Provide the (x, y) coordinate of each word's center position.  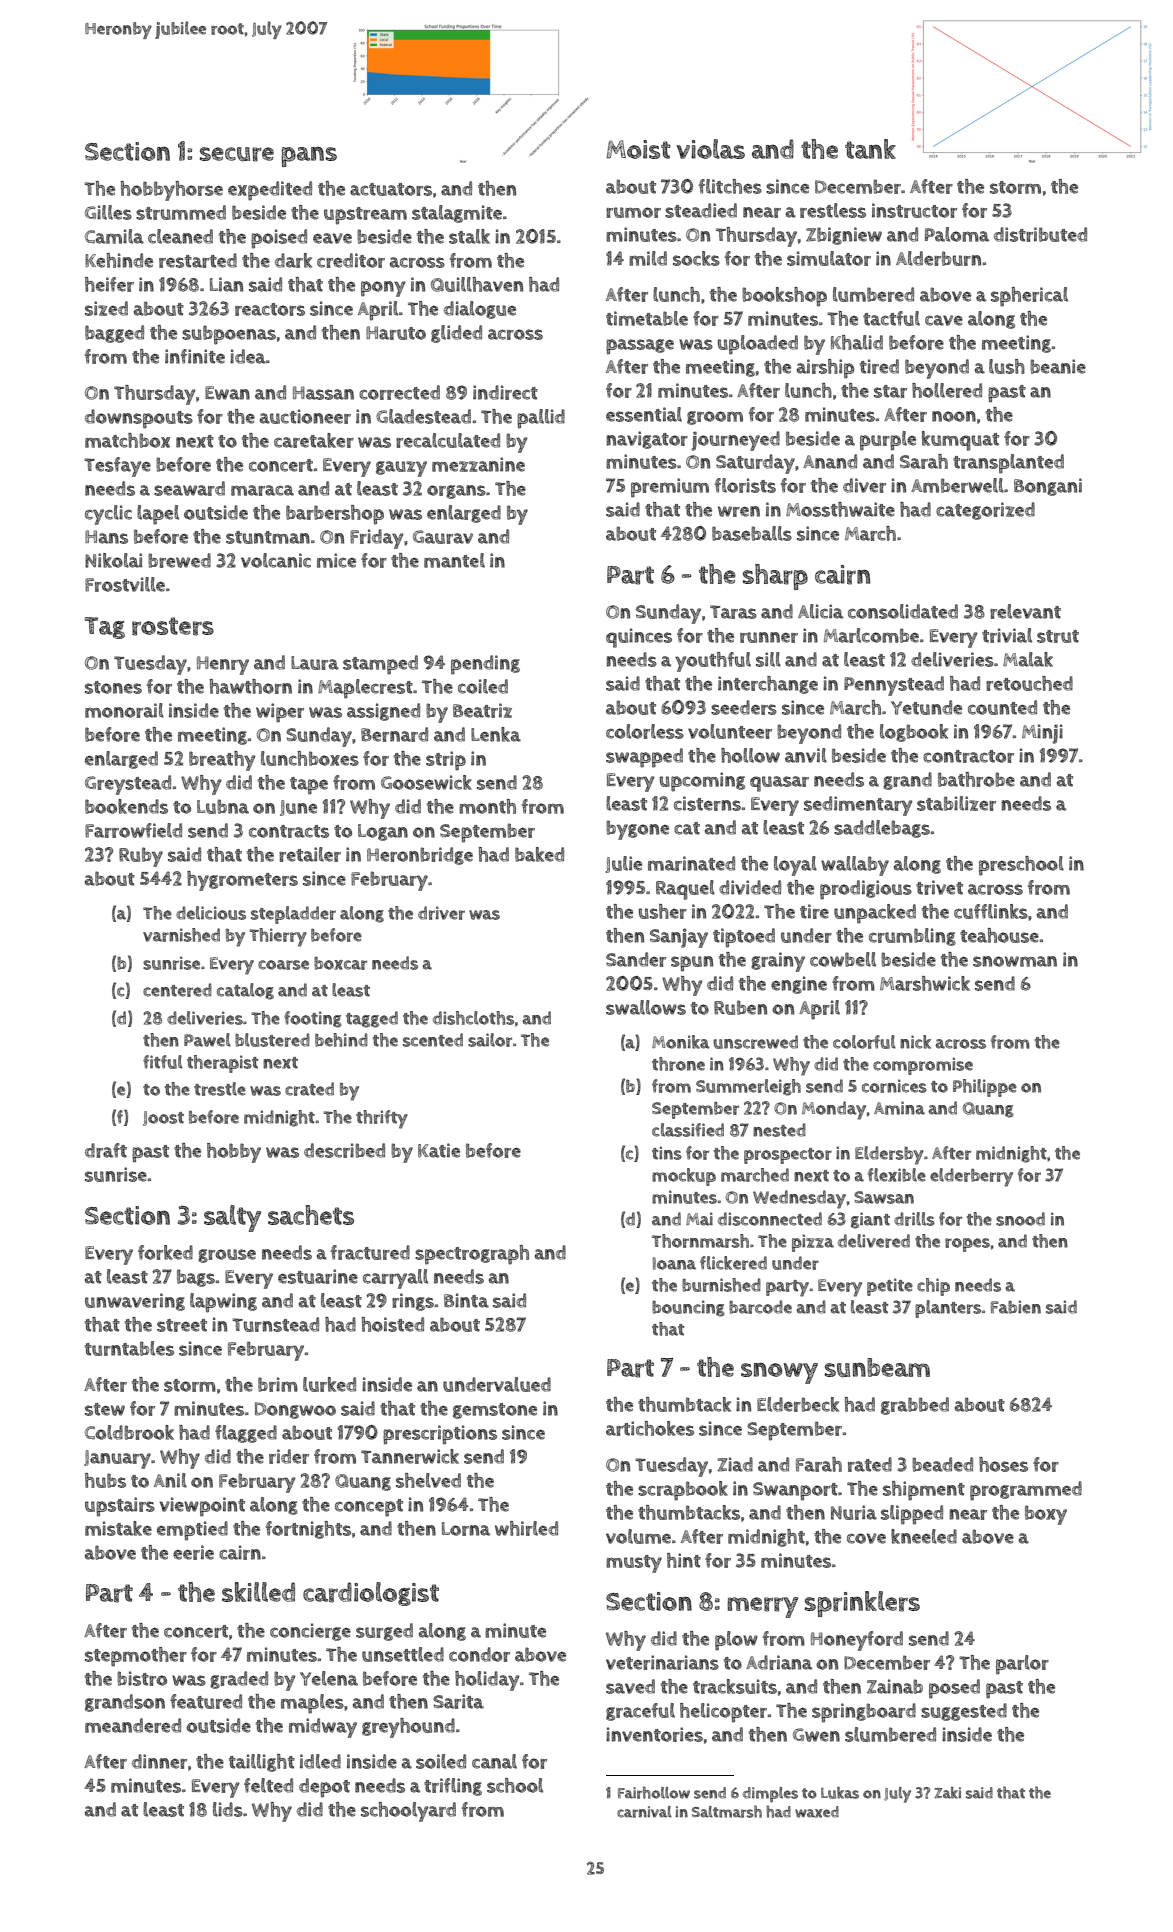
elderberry (971, 1177)
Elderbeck (798, 1404)
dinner (159, 1761)
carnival (644, 1812)
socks (696, 258)
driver (441, 913)
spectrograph (472, 1255)
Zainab (895, 1686)
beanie (1058, 366)
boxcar (340, 963)
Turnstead (275, 1324)
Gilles (108, 212)
